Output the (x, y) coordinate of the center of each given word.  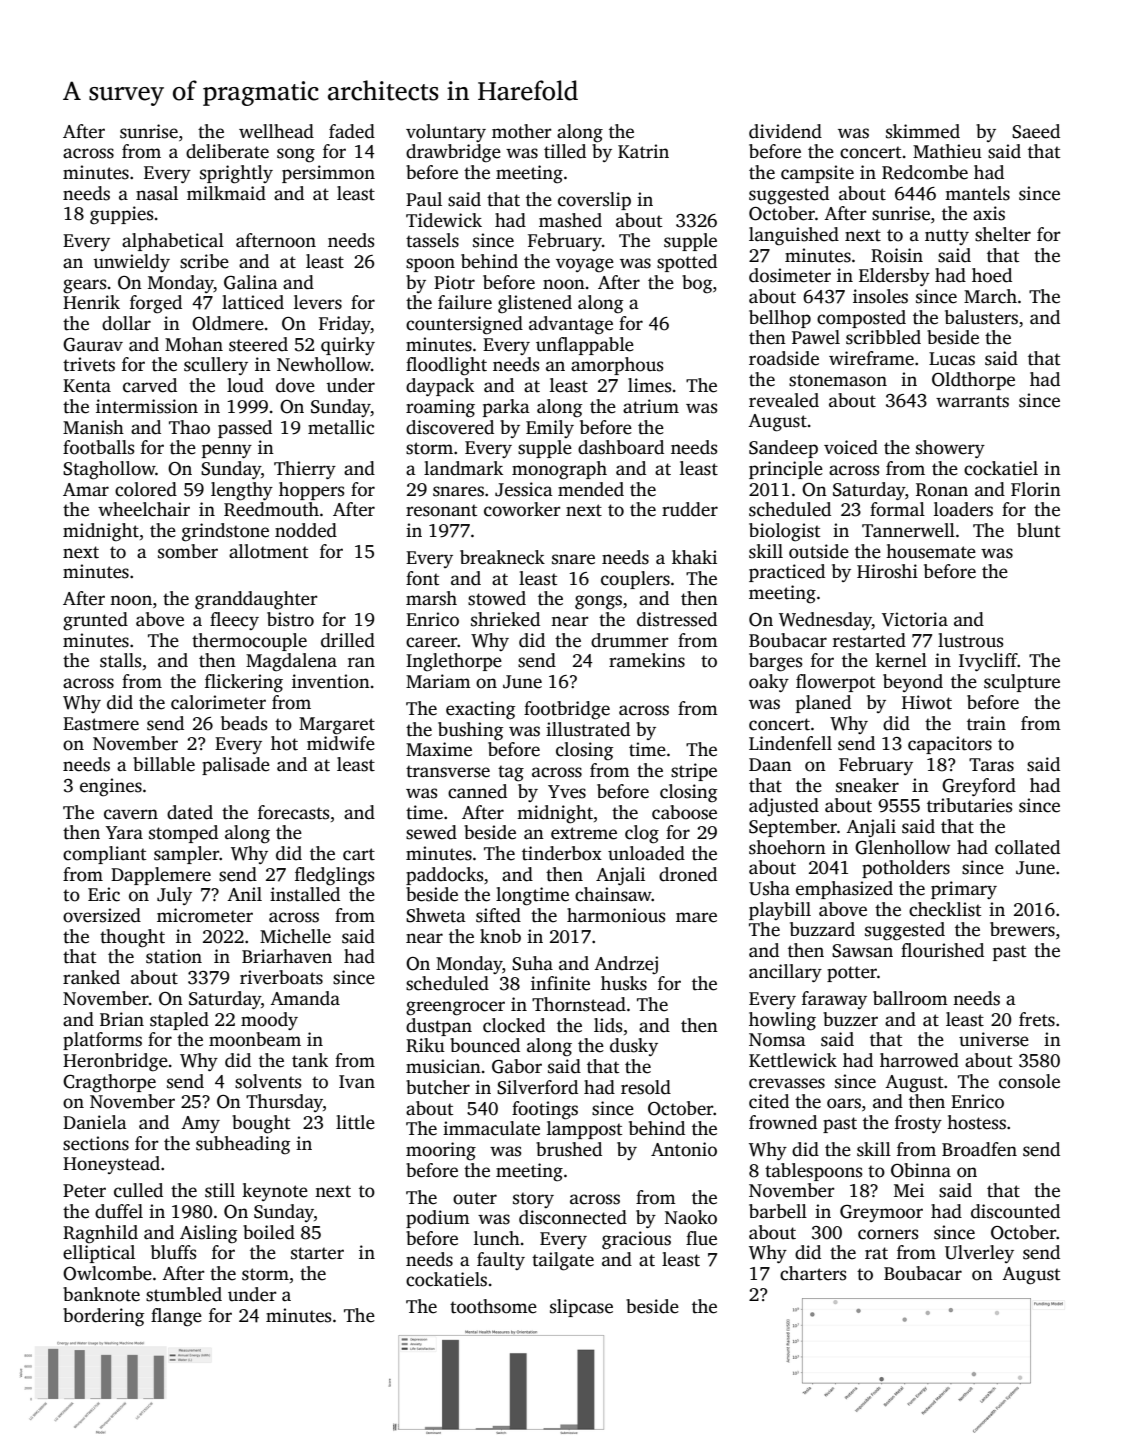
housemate (931, 551)
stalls (120, 660)
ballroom (910, 998)
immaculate (491, 1128)
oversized (102, 915)
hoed (992, 275)
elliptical (99, 1254)
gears (84, 286)
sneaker (867, 785)
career (432, 642)
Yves (567, 792)
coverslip (594, 201)
